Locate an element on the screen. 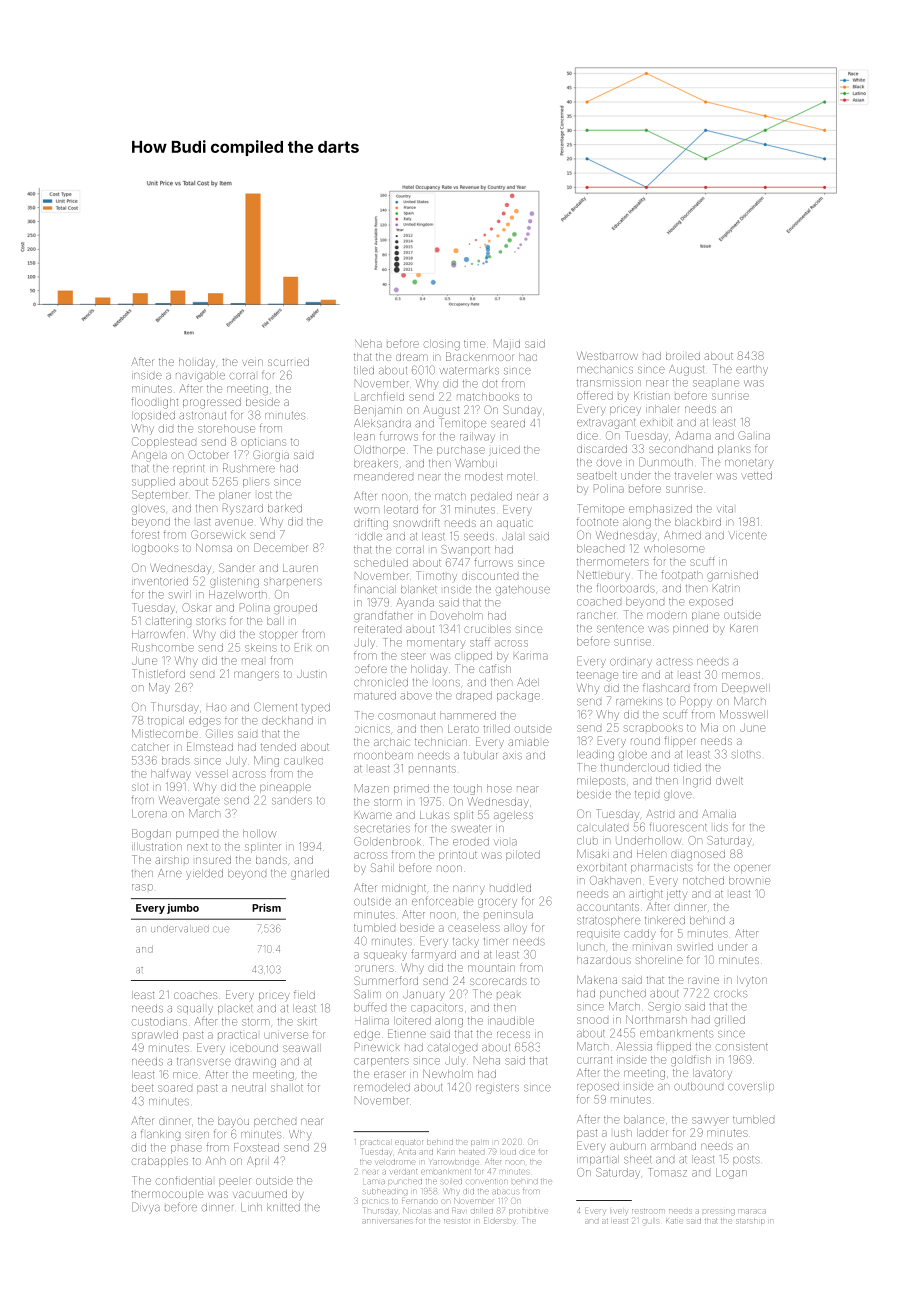 The image size is (908, 1316). opener is located at coordinates (752, 869).
